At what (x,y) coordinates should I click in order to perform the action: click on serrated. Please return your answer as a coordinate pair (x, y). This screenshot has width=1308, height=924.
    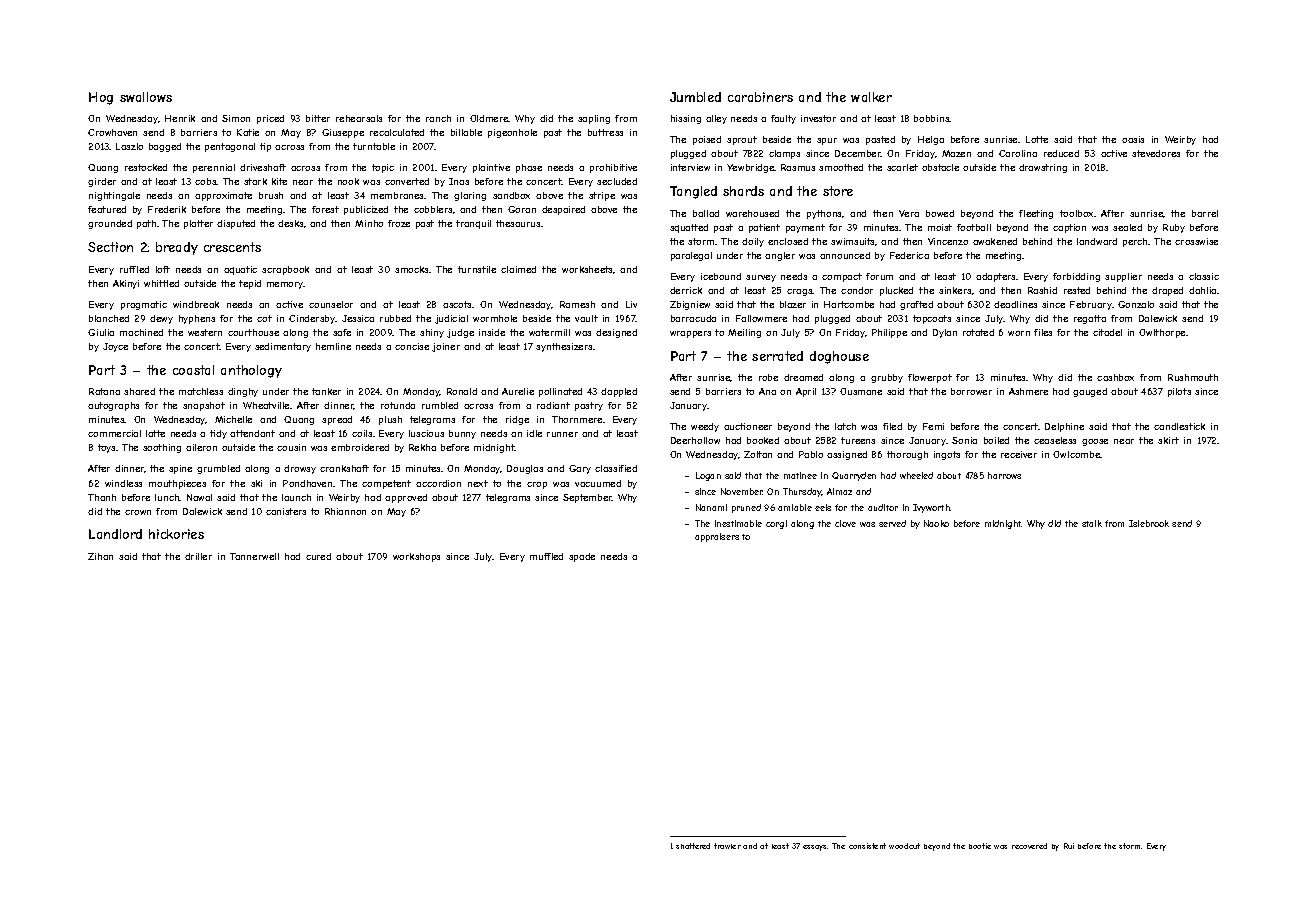
    Looking at the image, I should click on (777, 356).
